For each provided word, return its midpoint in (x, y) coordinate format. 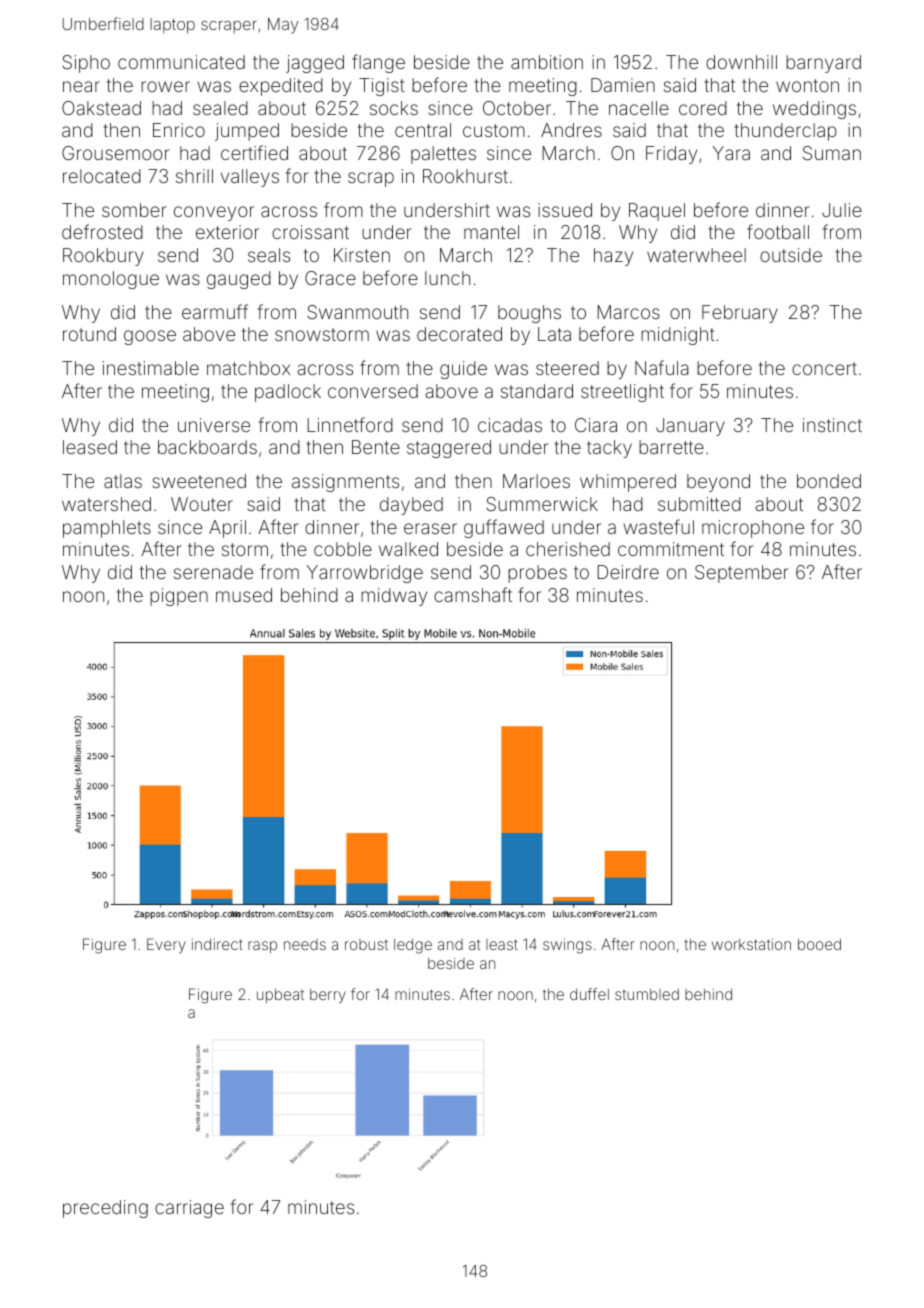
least (502, 944)
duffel (589, 994)
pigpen (179, 597)
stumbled (647, 994)
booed (819, 944)
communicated (181, 62)
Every (166, 945)
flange (378, 63)
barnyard (823, 64)
